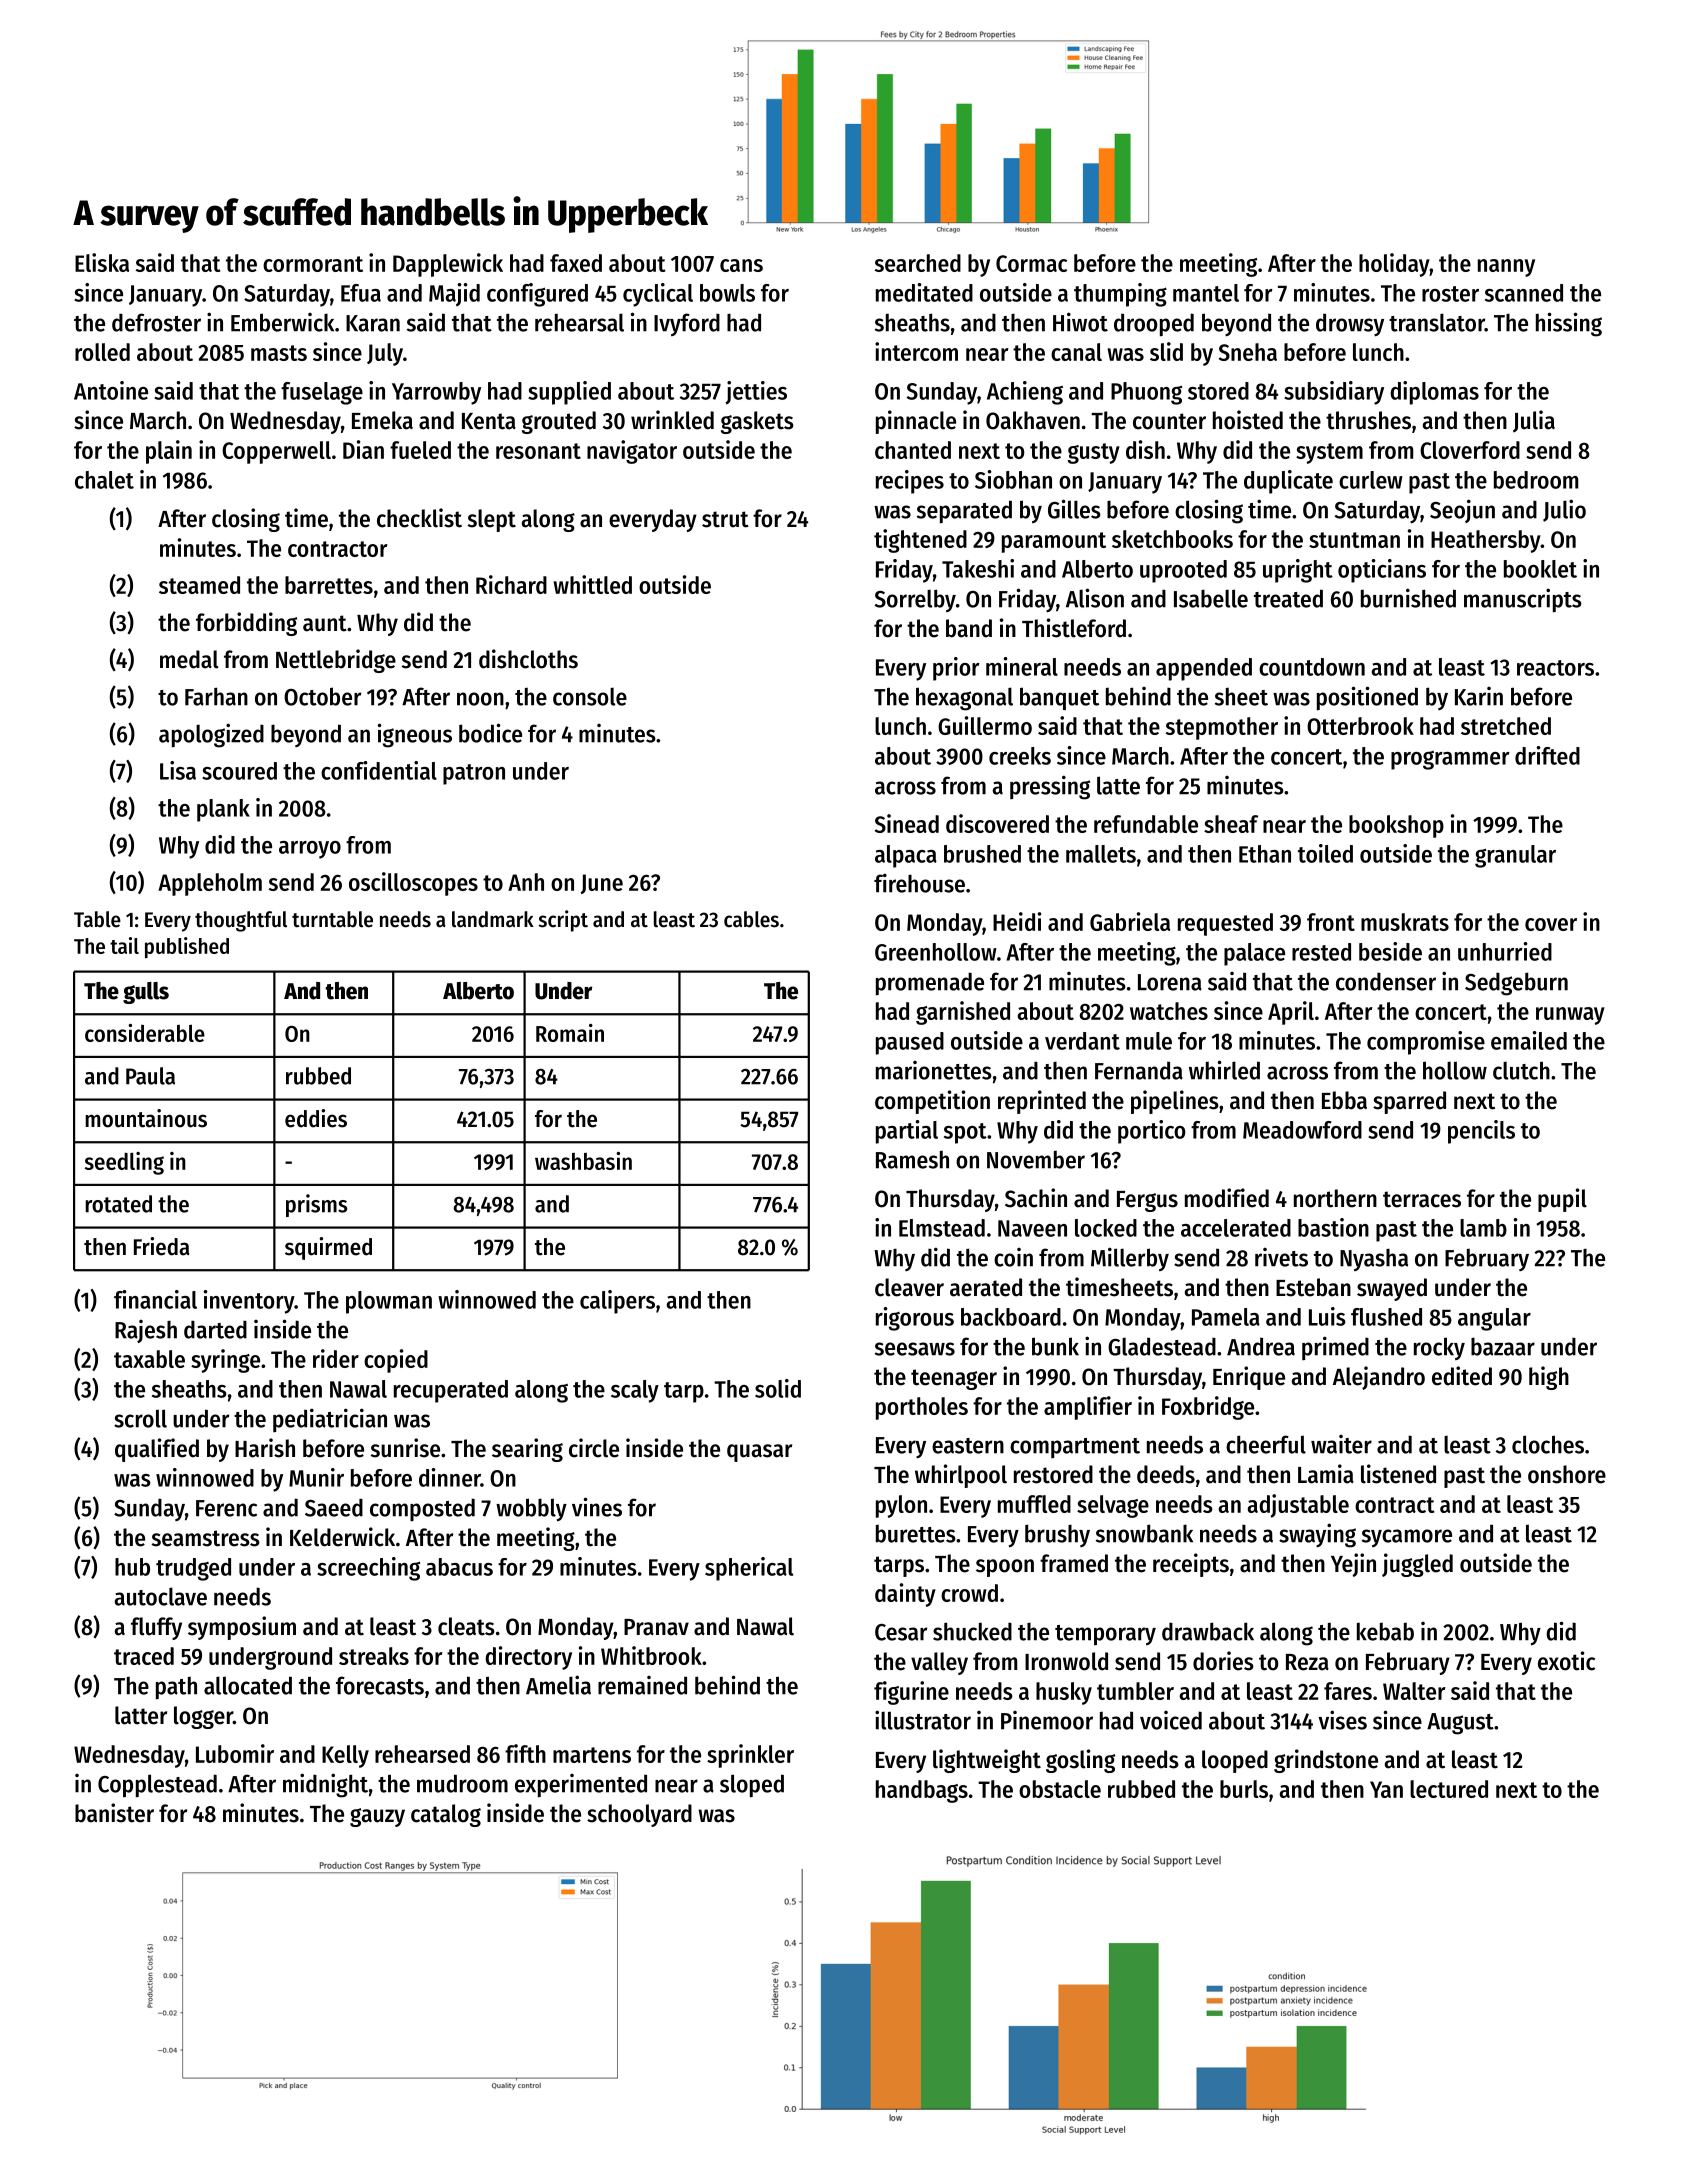  I want to click on Heidi, so click(1017, 921).
